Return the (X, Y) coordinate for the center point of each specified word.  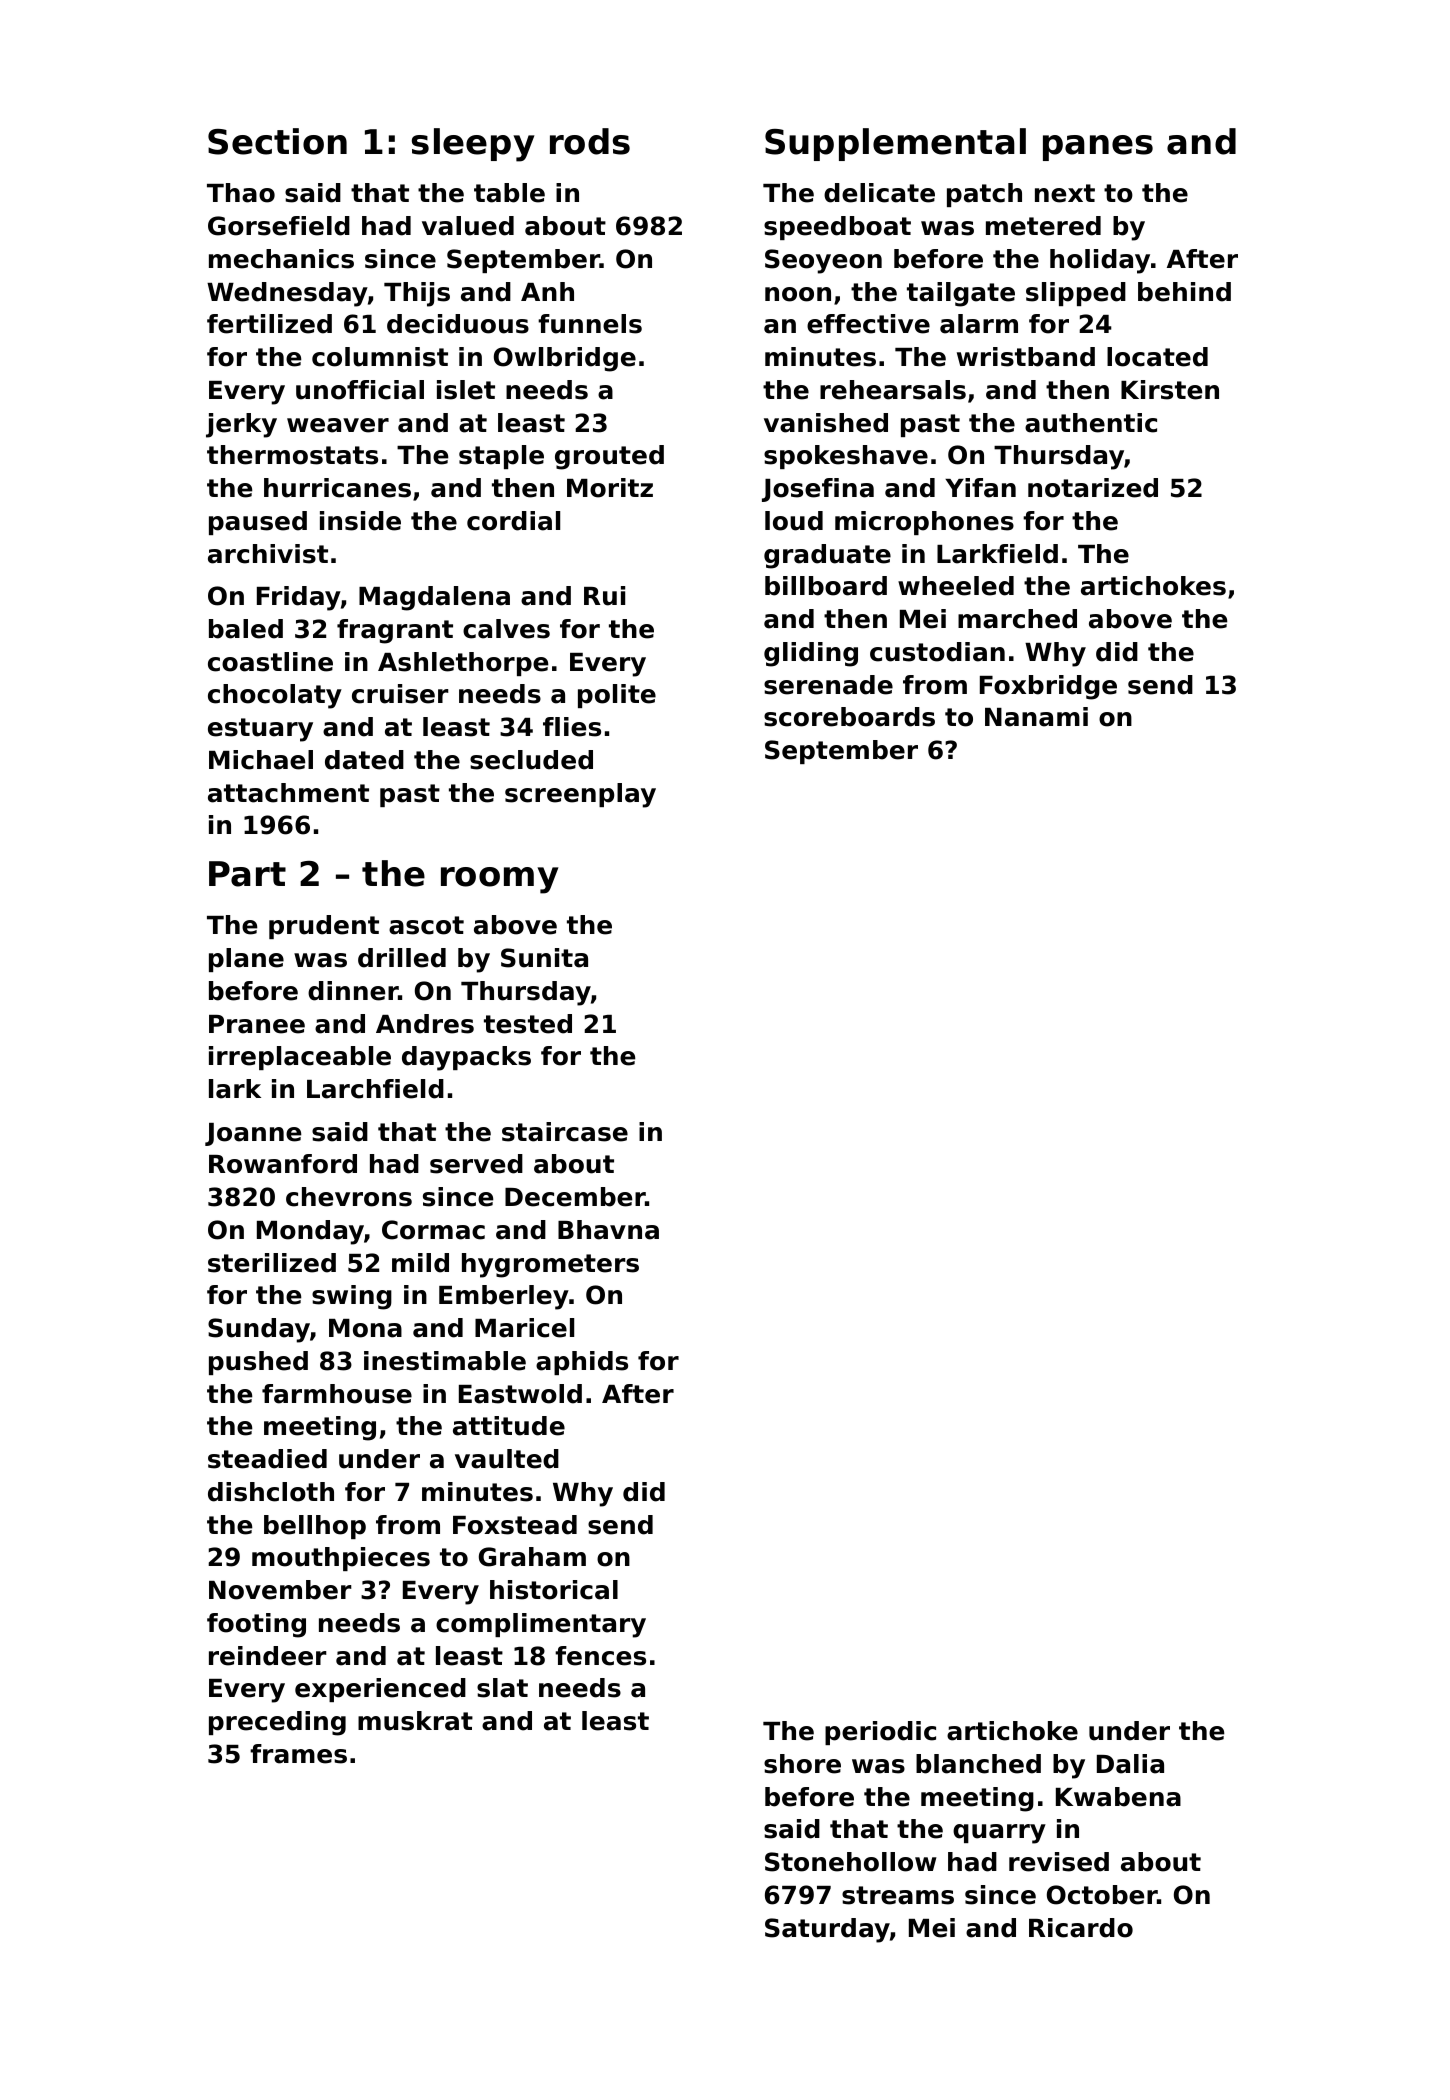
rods (590, 141)
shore (802, 1764)
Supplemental (895, 144)
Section (277, 141)
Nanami (1036, 717)
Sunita (544, 958)
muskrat (415, 1721)
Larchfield (375, 1089)
